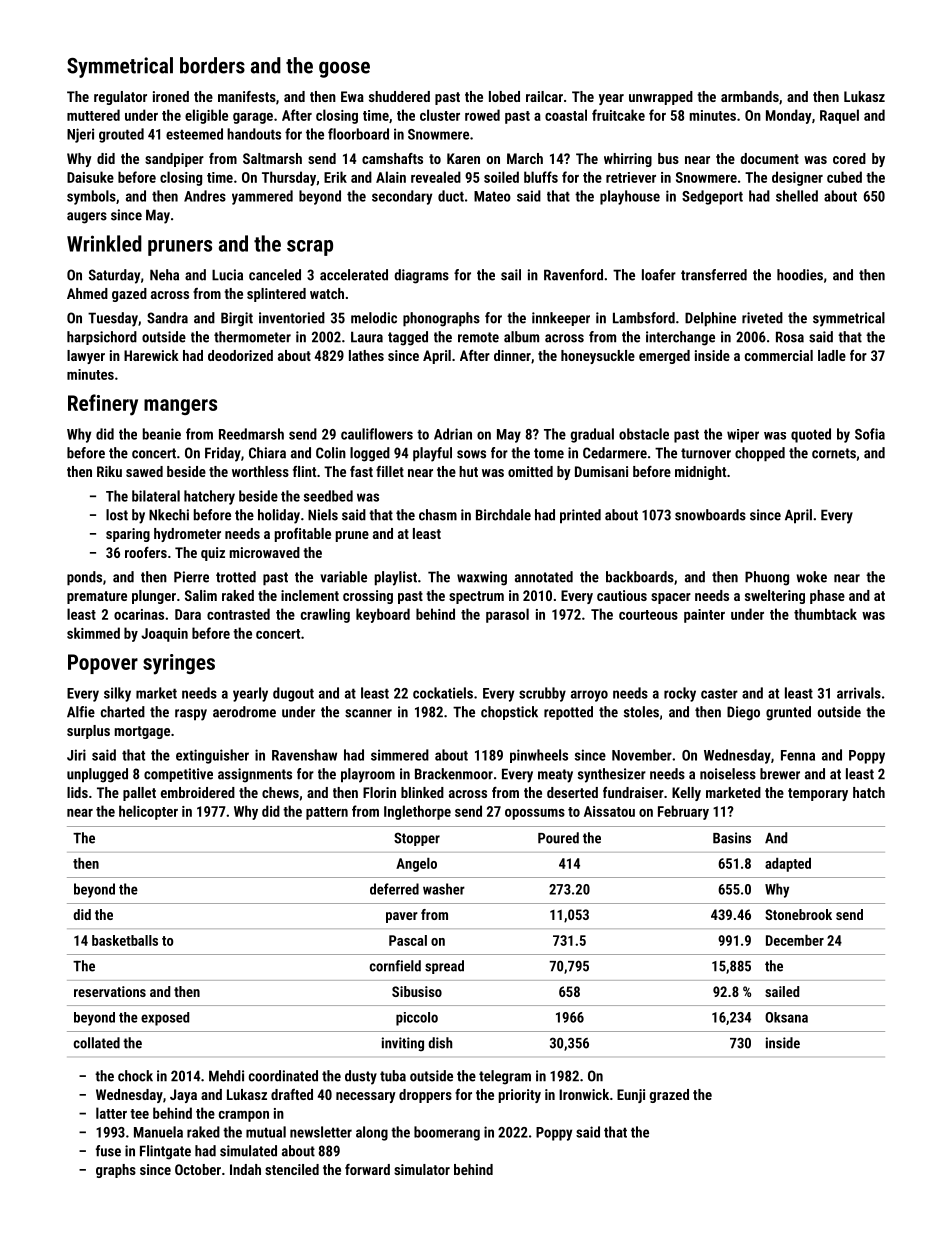 The height and width of the page is (1233, 952). I want to click on Sofia, so click(870, 434).
